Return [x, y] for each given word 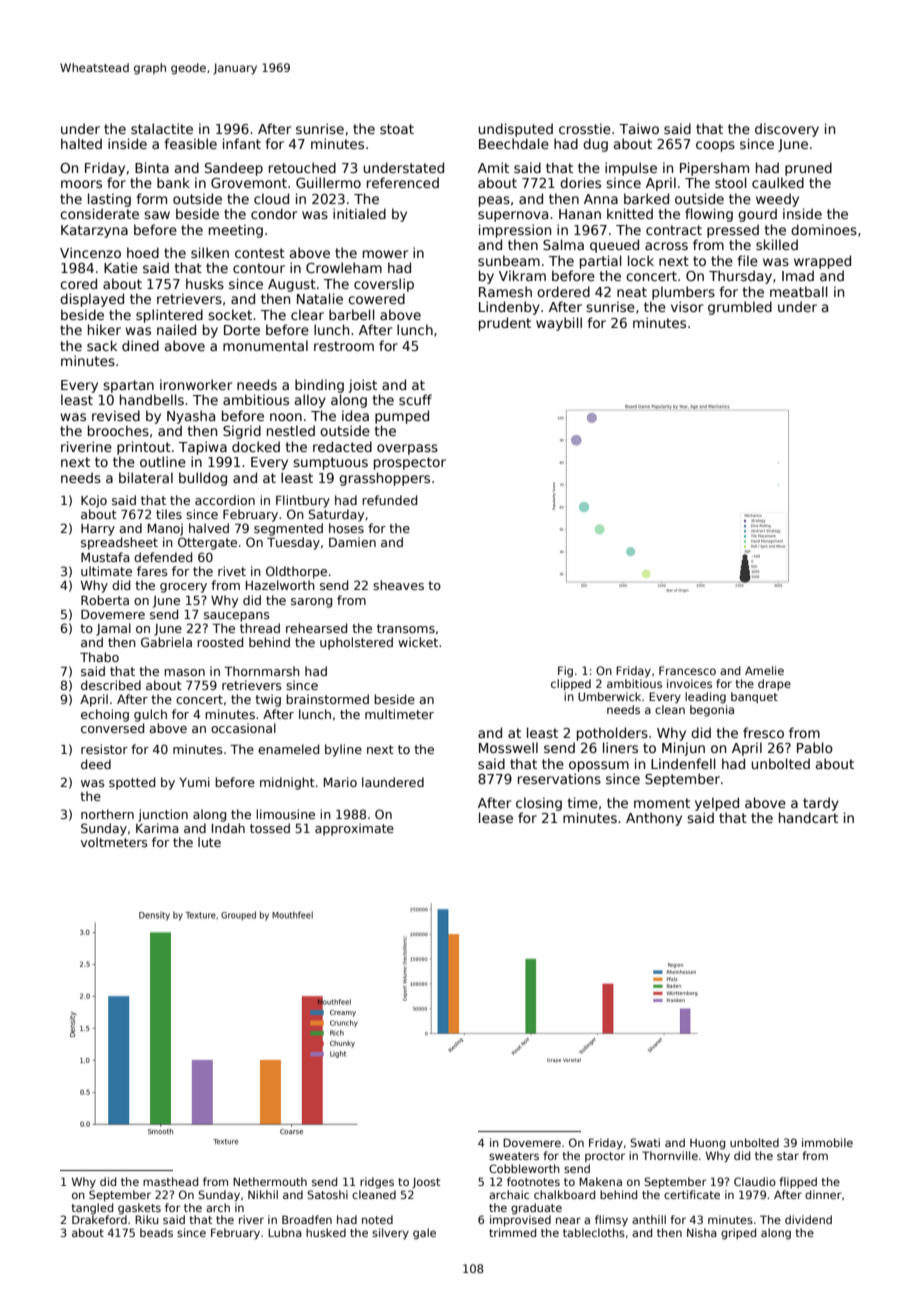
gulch [150, 715]
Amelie [764, 670]
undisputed [515, 130]
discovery [787, 130]
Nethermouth [270, 1181]
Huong [707, 1144]
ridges [377, 1183]
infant [242, 143]
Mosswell [508, 747]
